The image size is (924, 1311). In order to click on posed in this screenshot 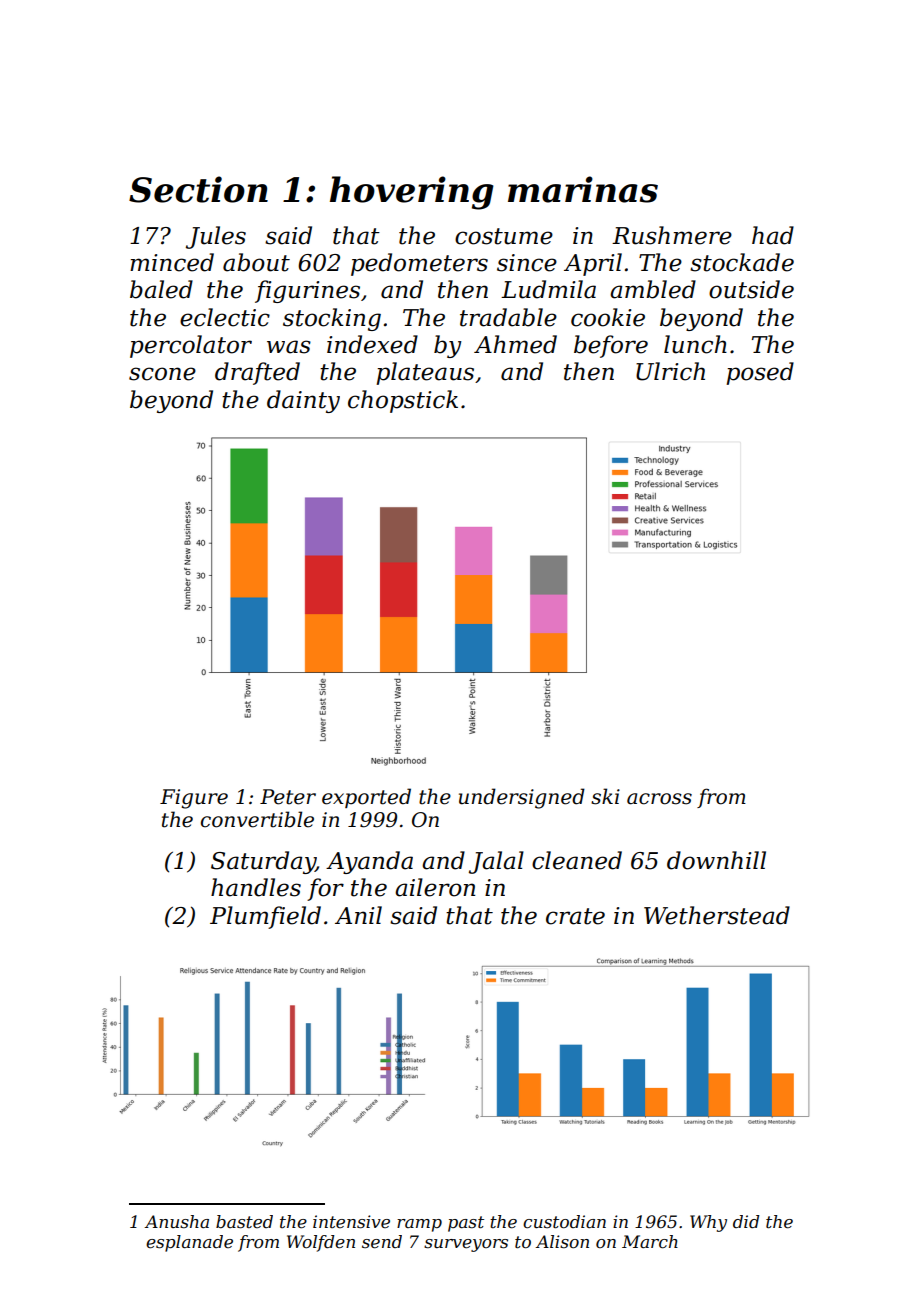, I will do `click(760, 373)`.
